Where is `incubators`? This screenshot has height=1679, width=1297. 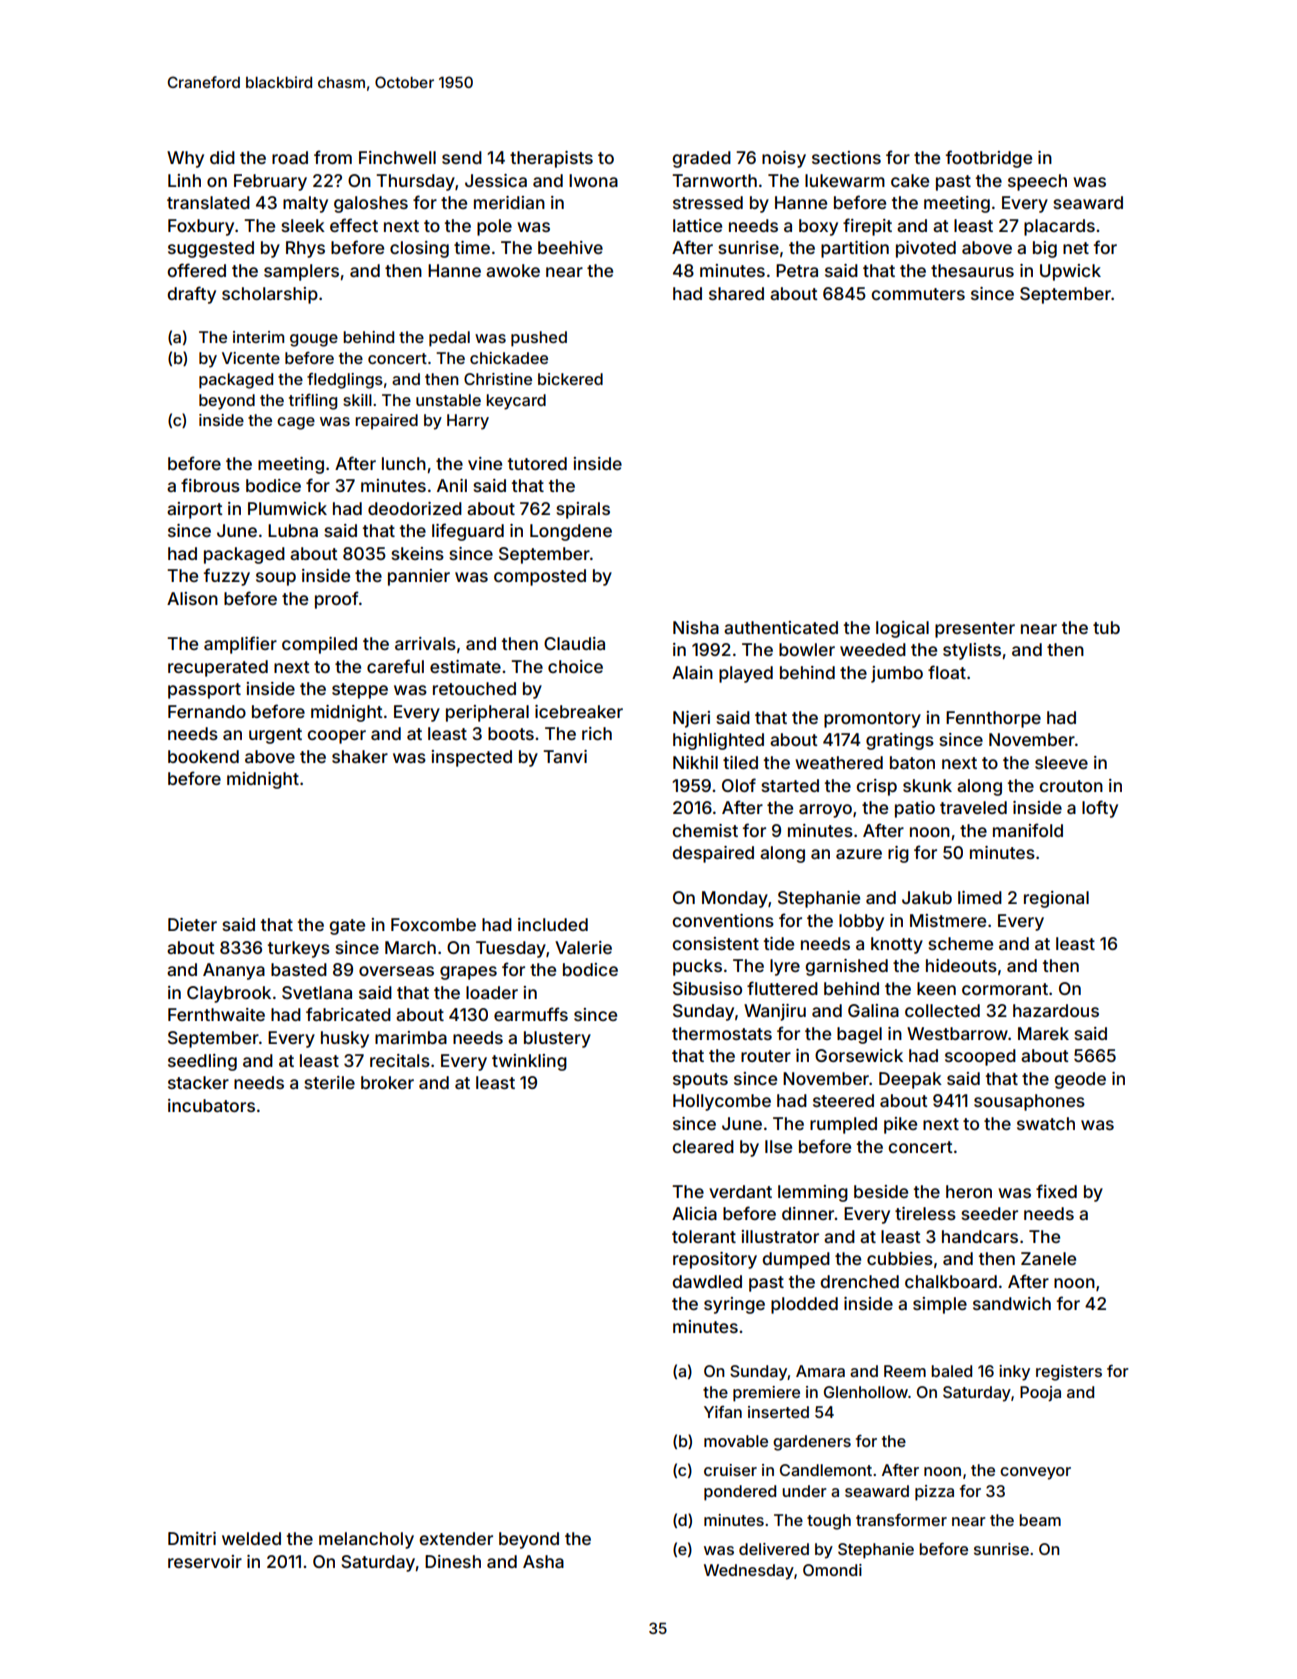 incubators is located at coordinates (211, 1105).
